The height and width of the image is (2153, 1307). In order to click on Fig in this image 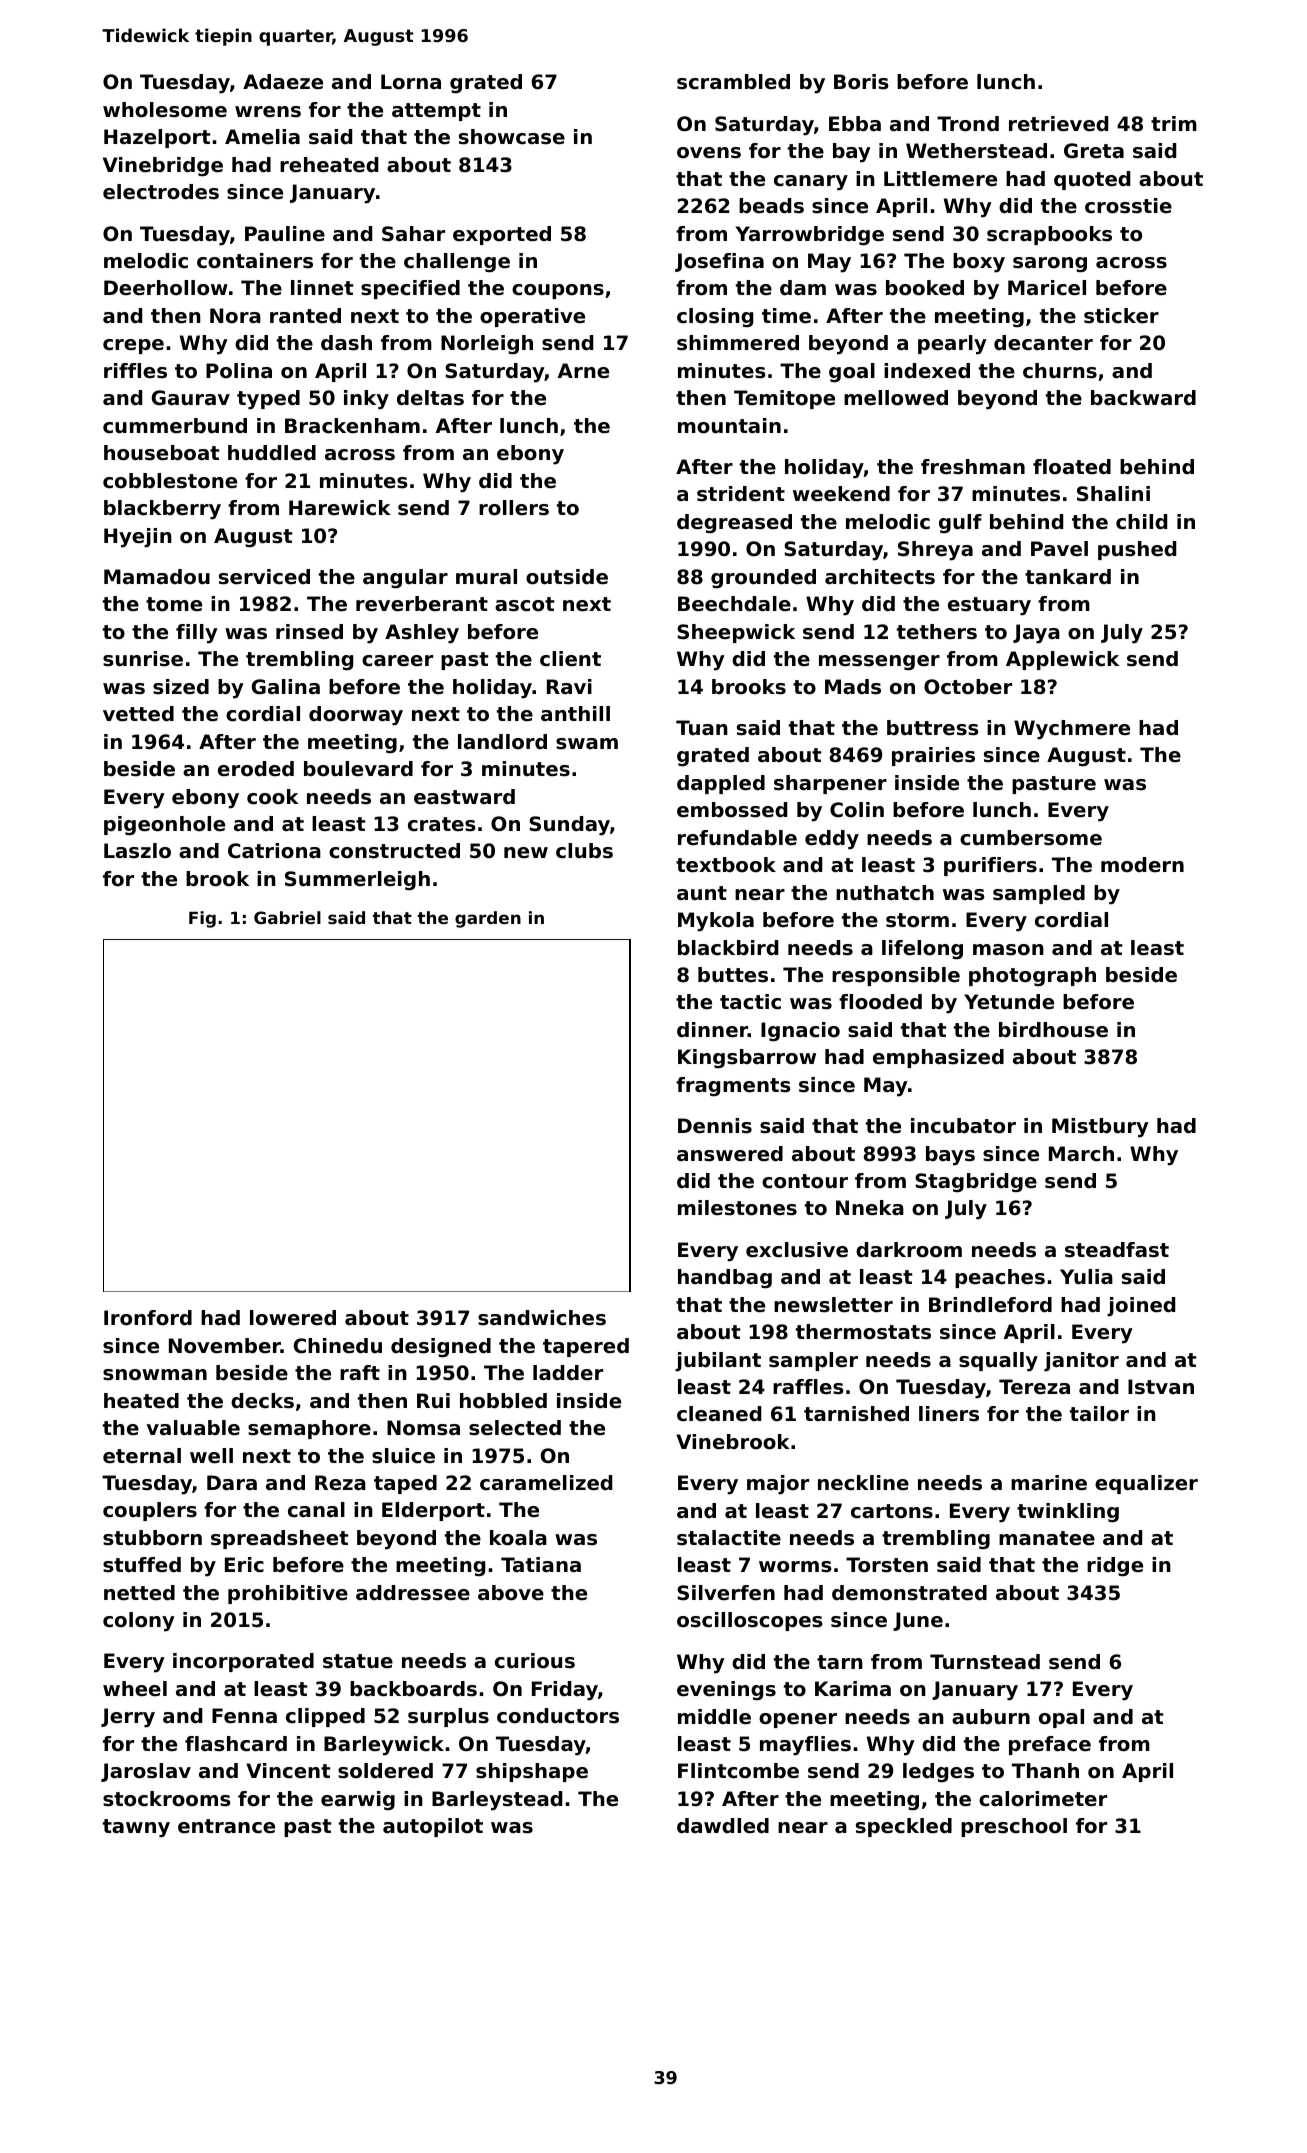, I will do `click(202, 919)`.
